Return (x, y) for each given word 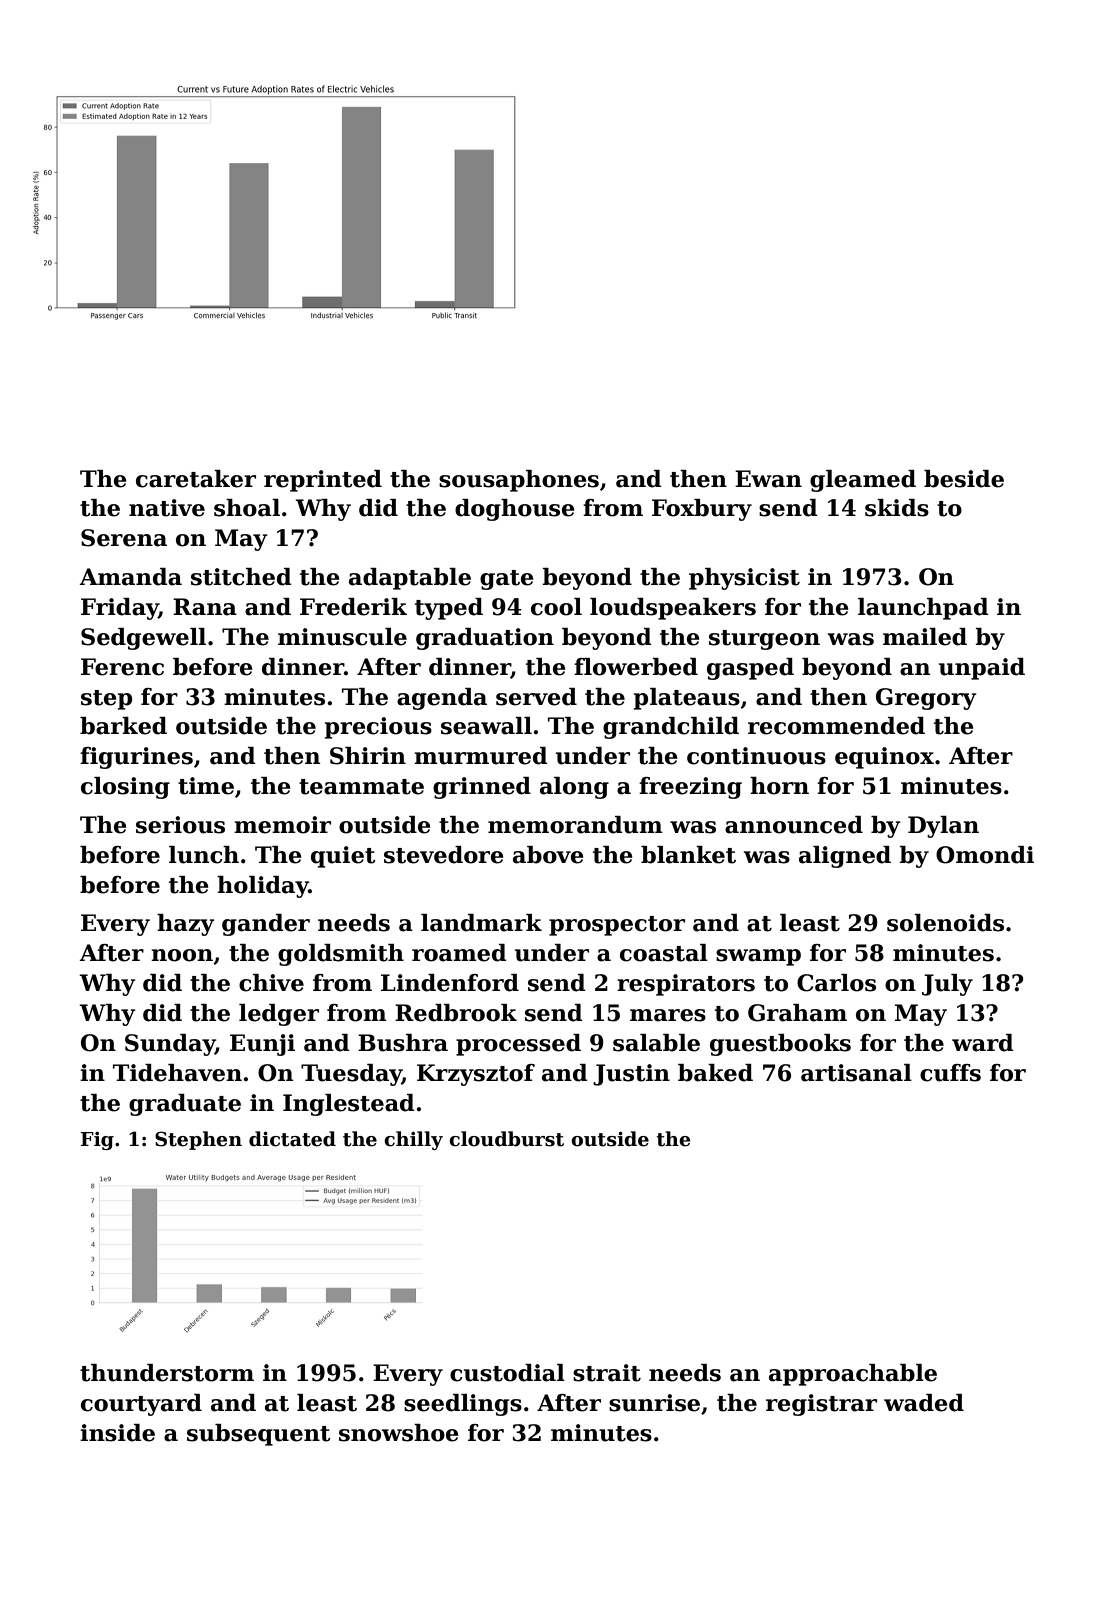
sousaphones (519, 481)
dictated (292, 1139)
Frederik (353, 607)
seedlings (463, 1405)
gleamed (863, 481)
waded (924, 1403)
